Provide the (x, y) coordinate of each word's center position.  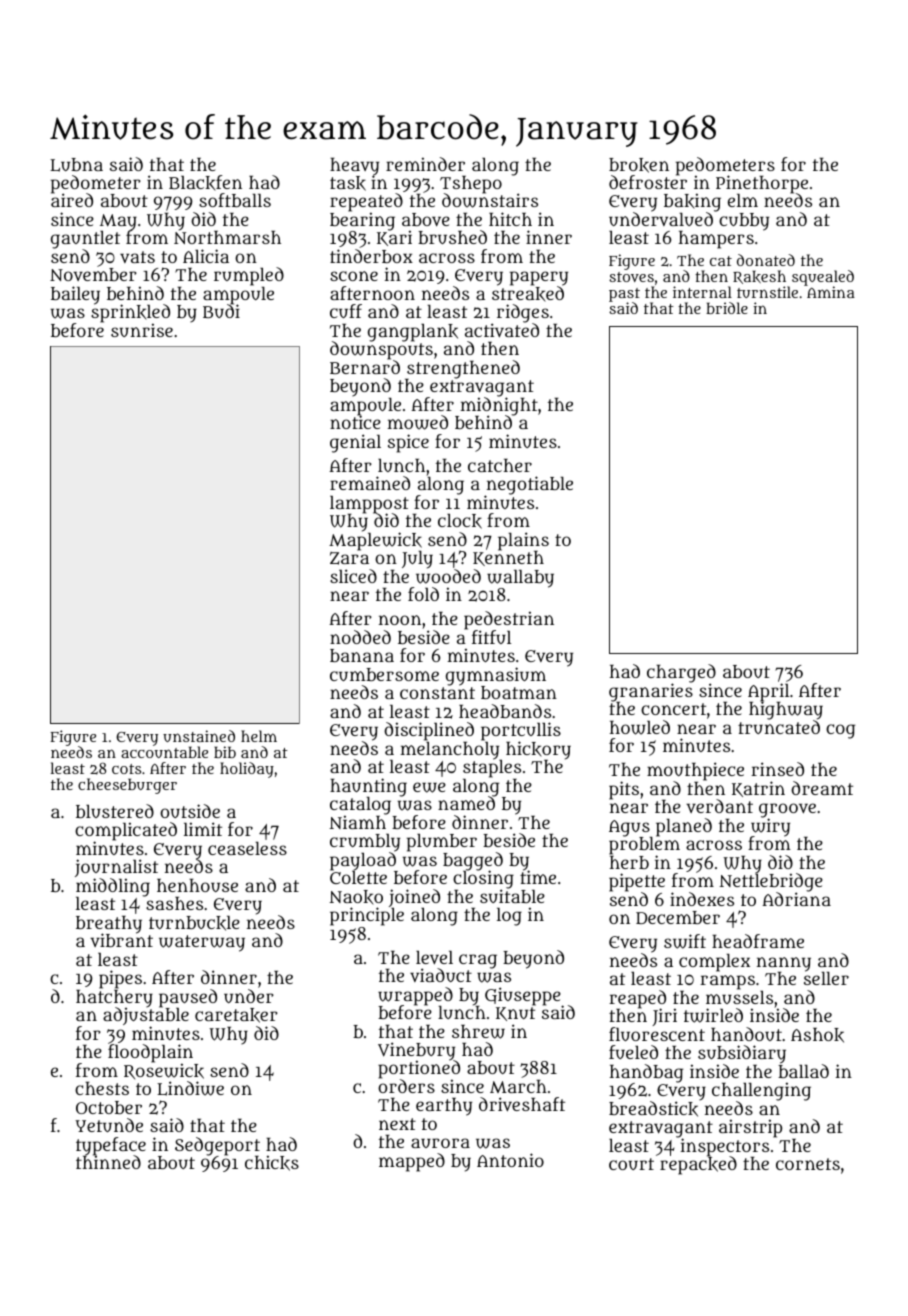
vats (137, 257)
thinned (108, 1162)
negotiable (530, 485)
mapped (412, 1162)
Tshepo (471, 185)
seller (826, 978)
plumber (442, 843)
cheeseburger (127, 786)
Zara (349, 558)
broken (639, 165)
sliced (353, 576)
